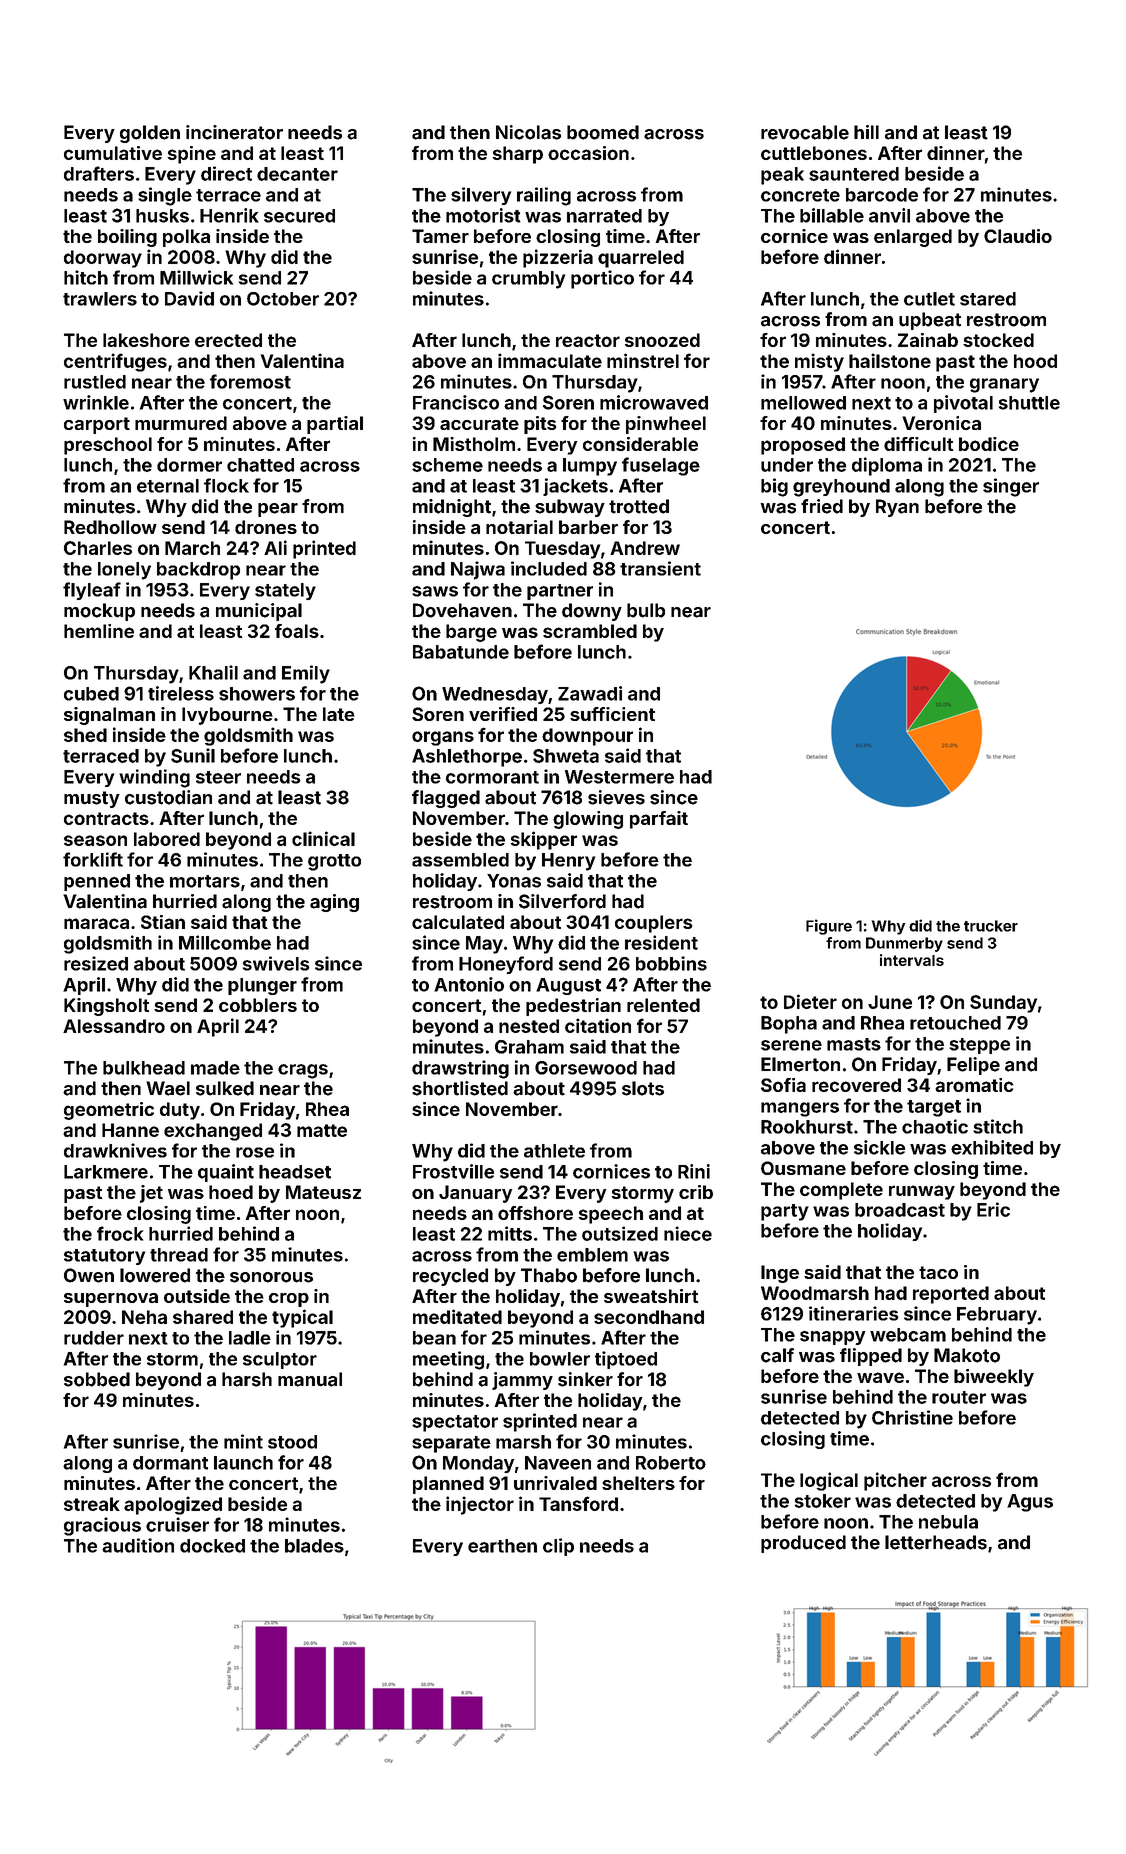  What do you see at coordinates (335, 425) in the document?
I see `partial` at bounding box center [335, 425].
